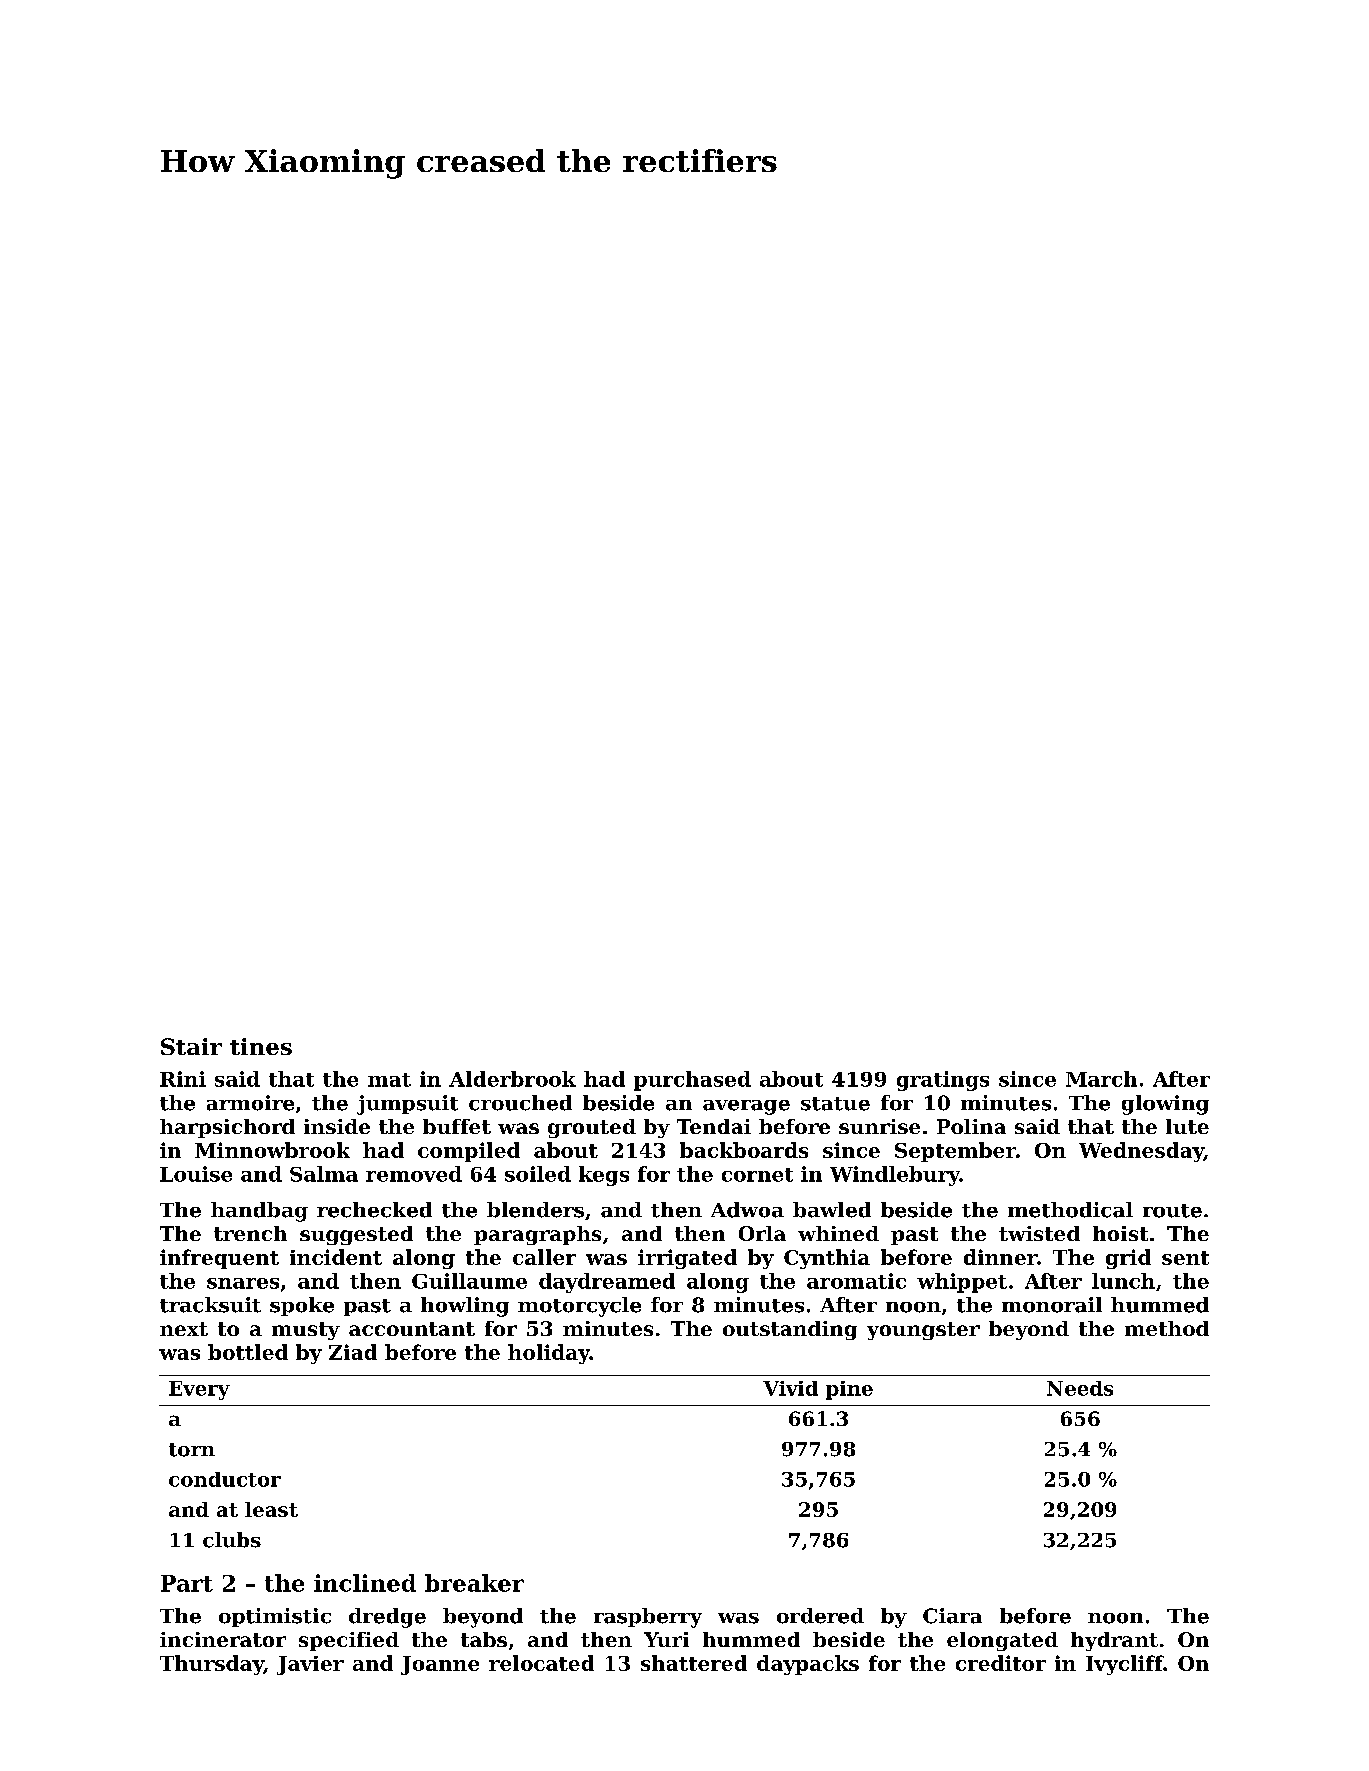 This screenshot has width=1369, height=1771. What do you see at coordinates (832, 1210) in the screenshot?
I see `bawled` at bounding box center [832, 1210].
